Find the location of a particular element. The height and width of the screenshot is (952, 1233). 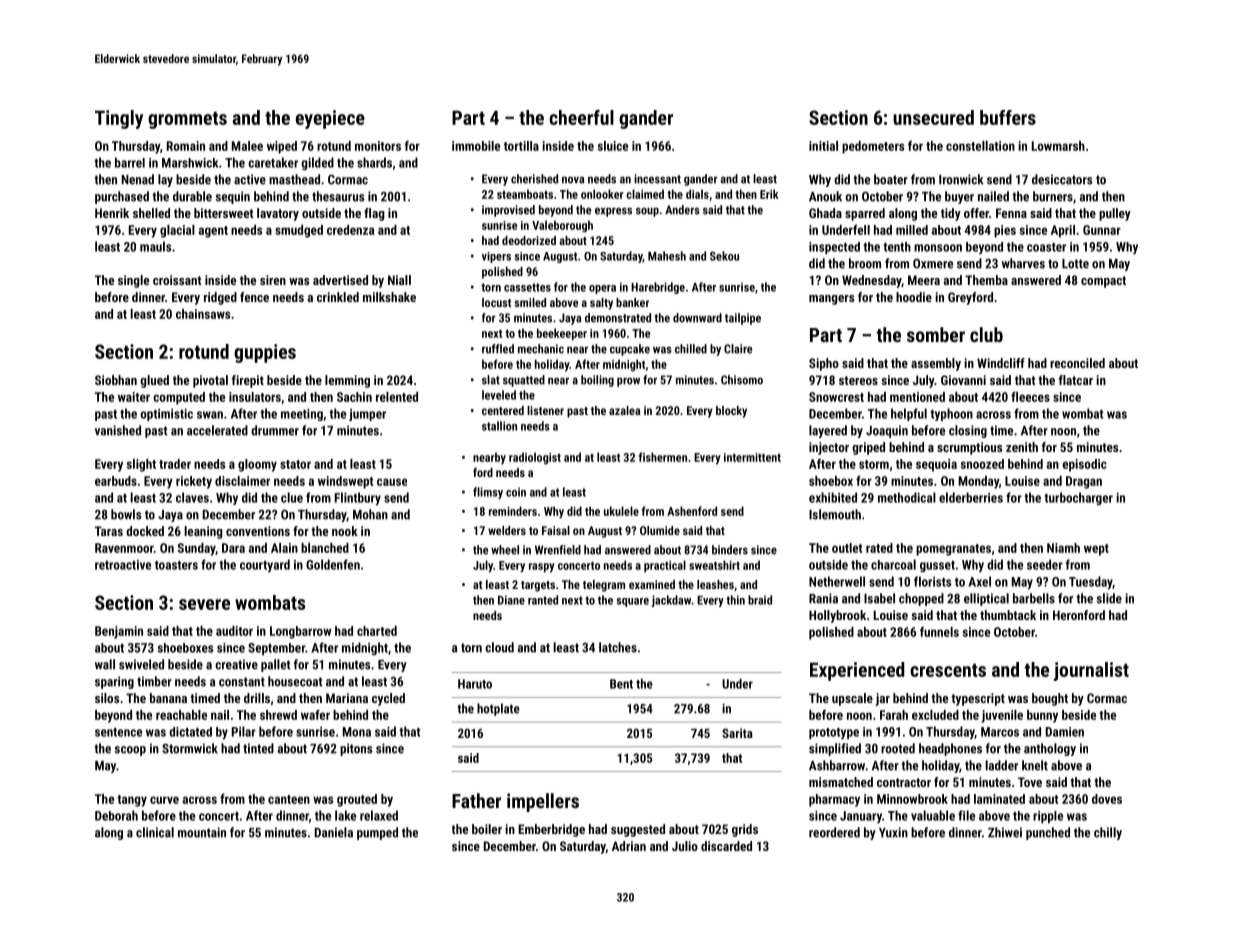

Joaquin is located at coordinates (887, 431).
